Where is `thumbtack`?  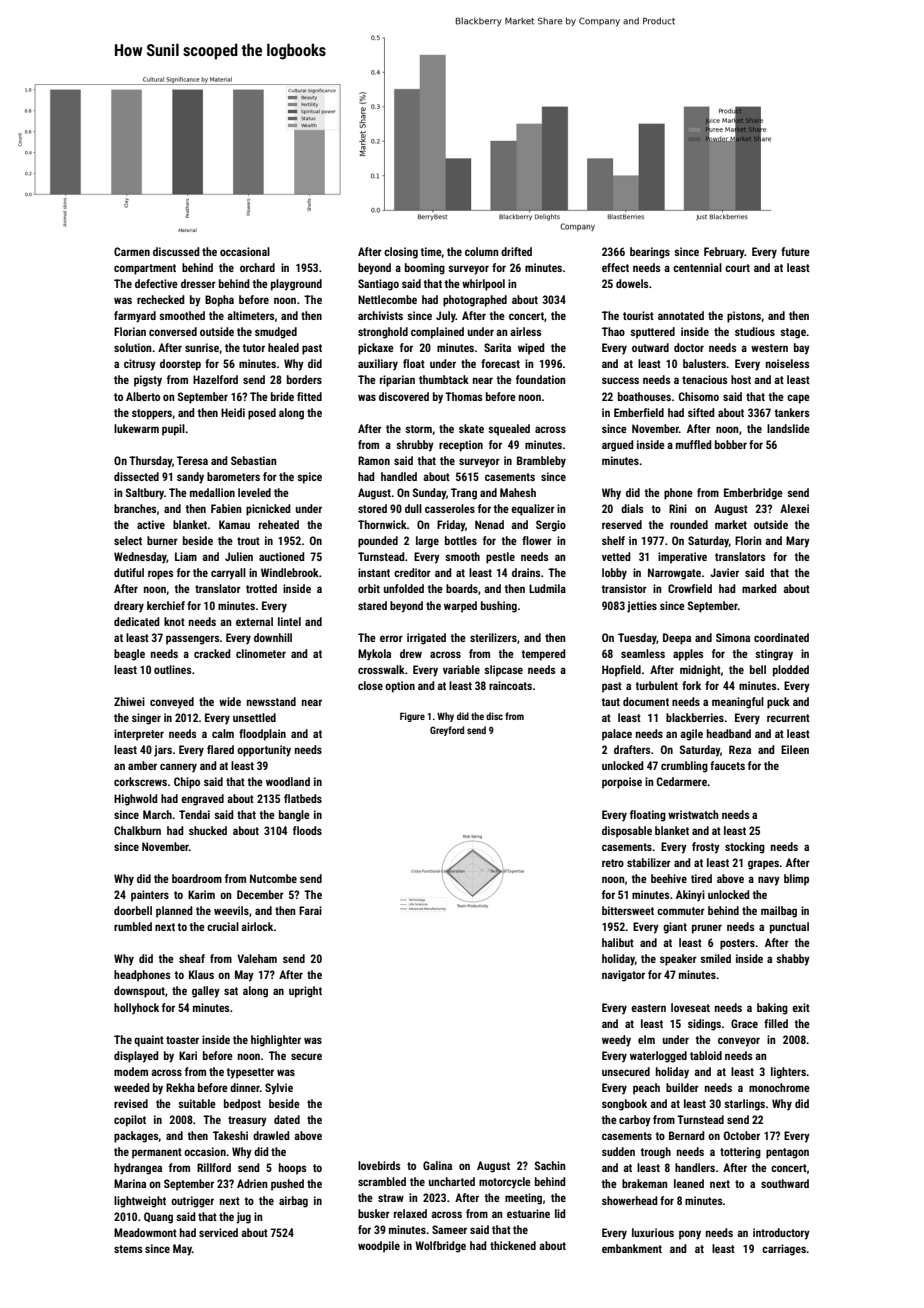 thumbtack is located at coordinates (444, 379).
